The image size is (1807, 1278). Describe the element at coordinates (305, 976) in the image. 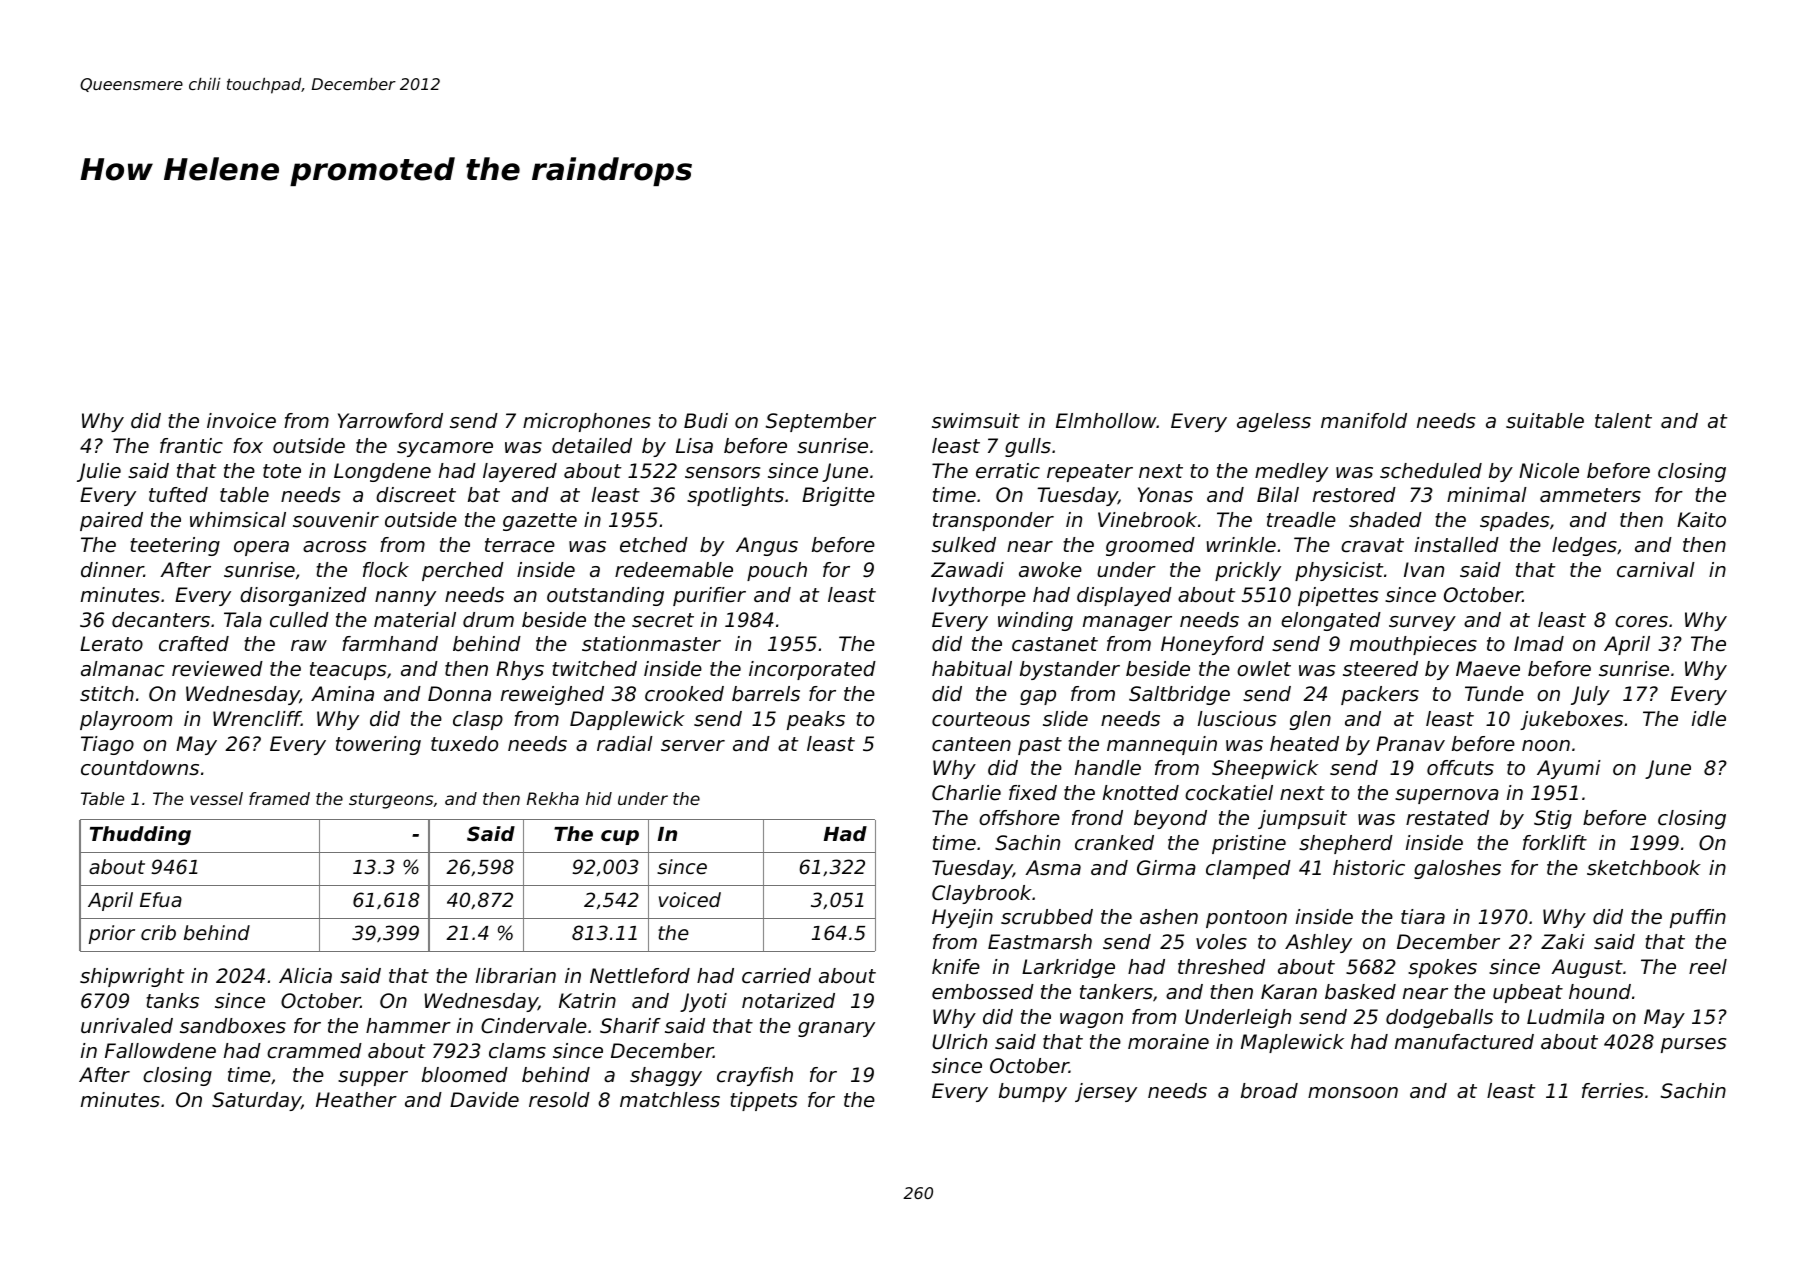

I see `Alicia` at that location.
